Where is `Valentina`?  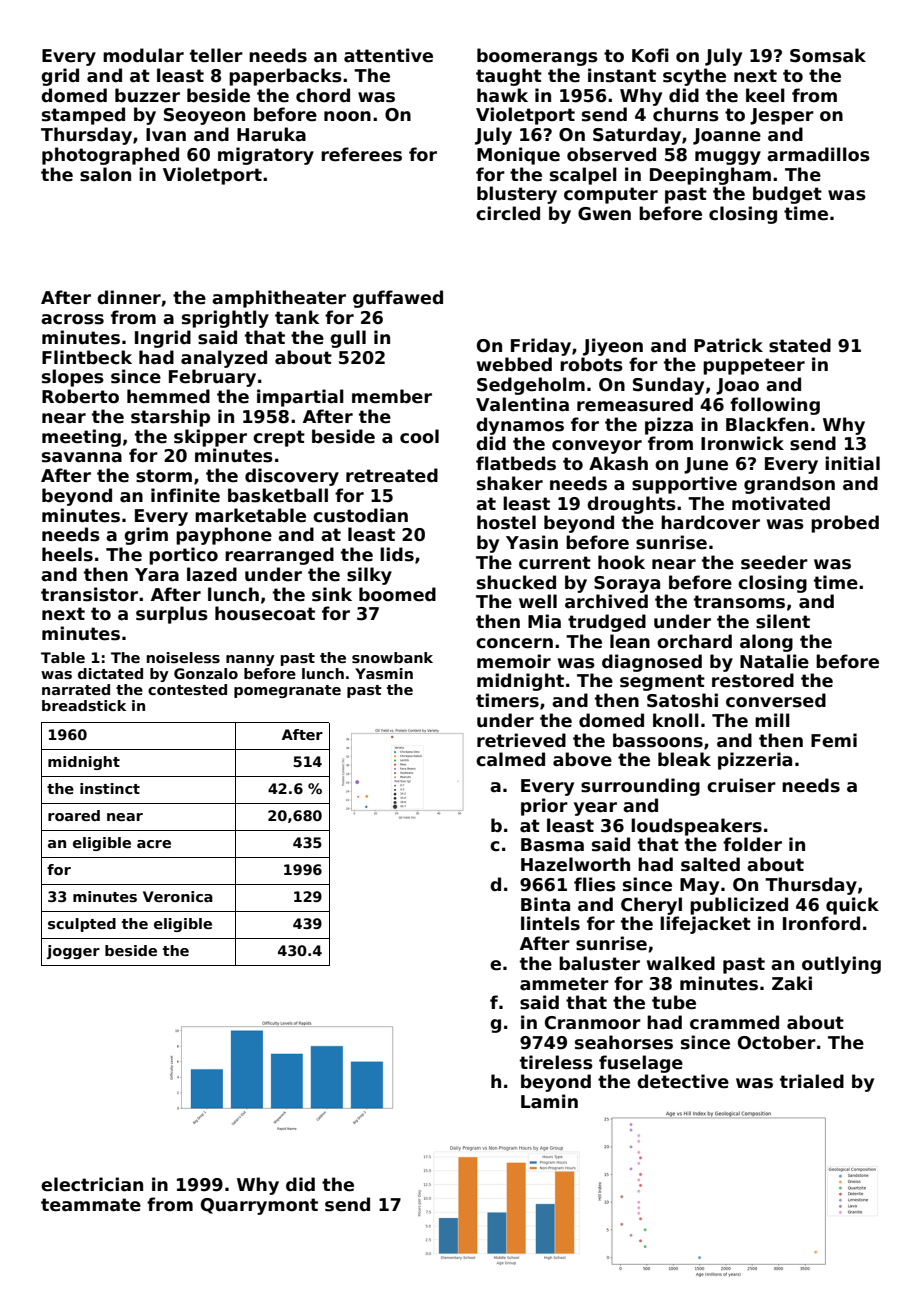
Valentina is located at coordinates (522, 404).
